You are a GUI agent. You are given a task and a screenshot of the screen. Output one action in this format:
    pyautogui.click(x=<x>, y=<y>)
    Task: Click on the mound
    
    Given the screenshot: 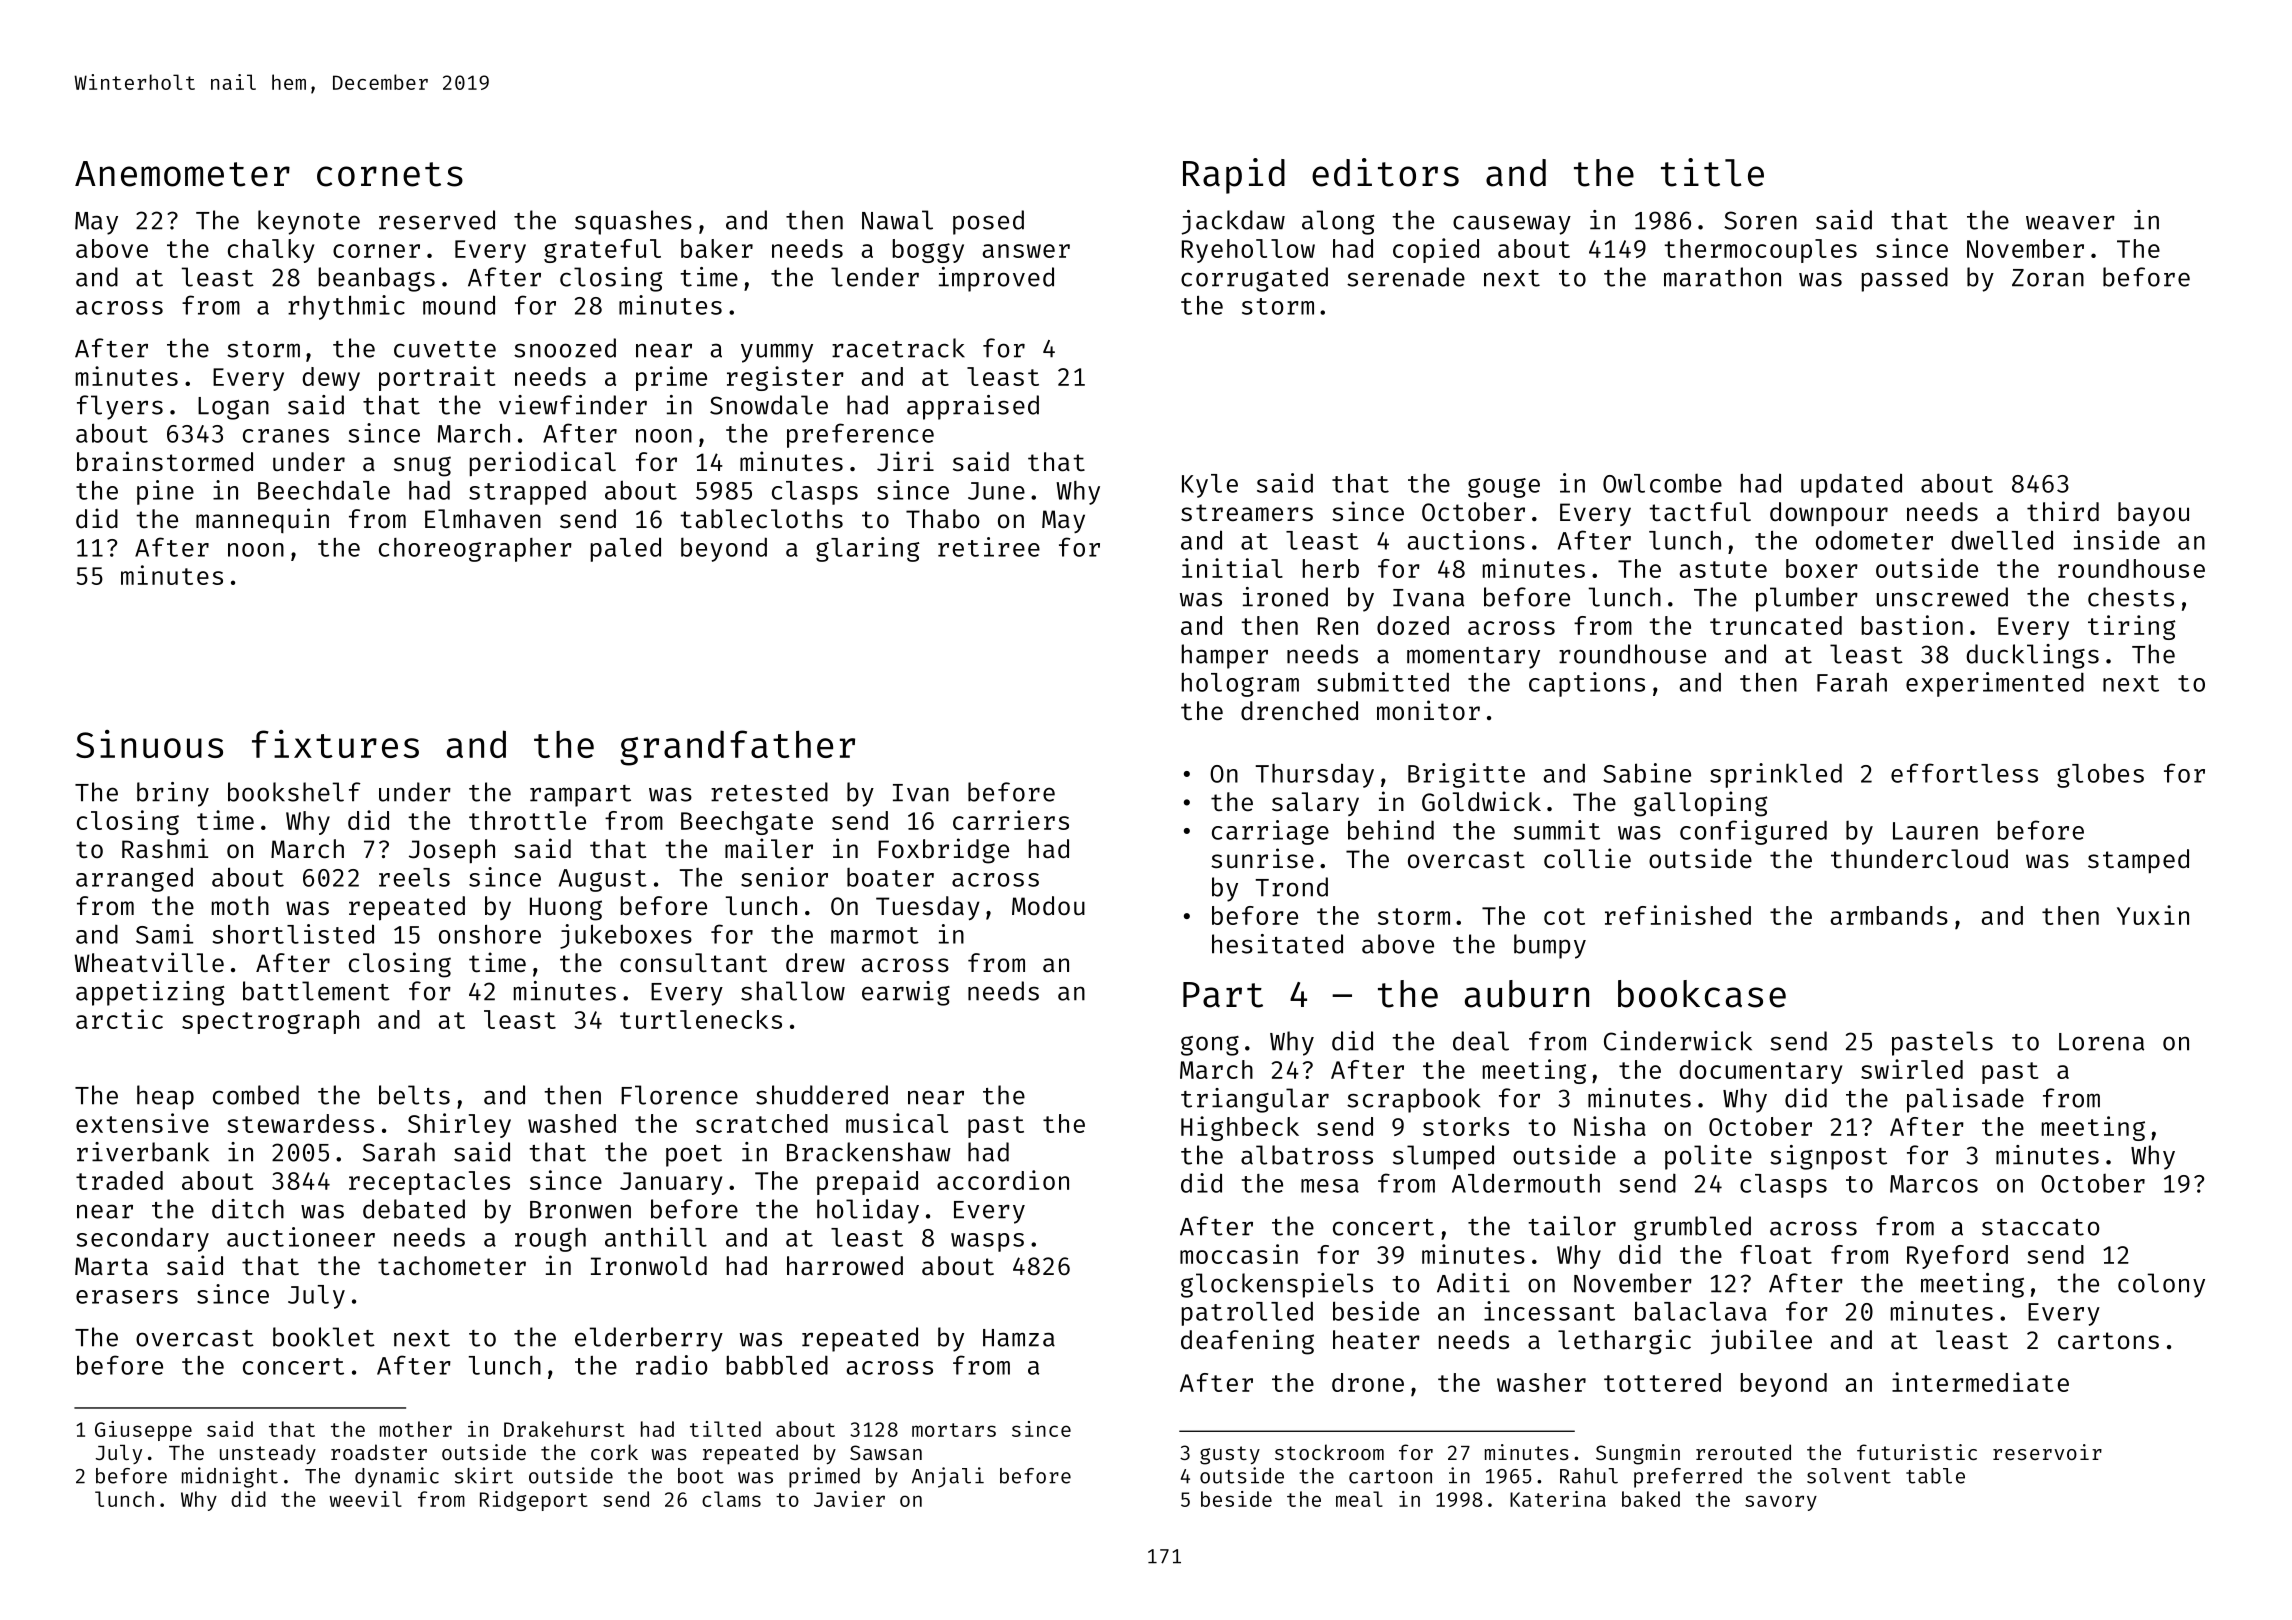 What is the action you would take?
    pyautogui.click(x=459, y=305)
